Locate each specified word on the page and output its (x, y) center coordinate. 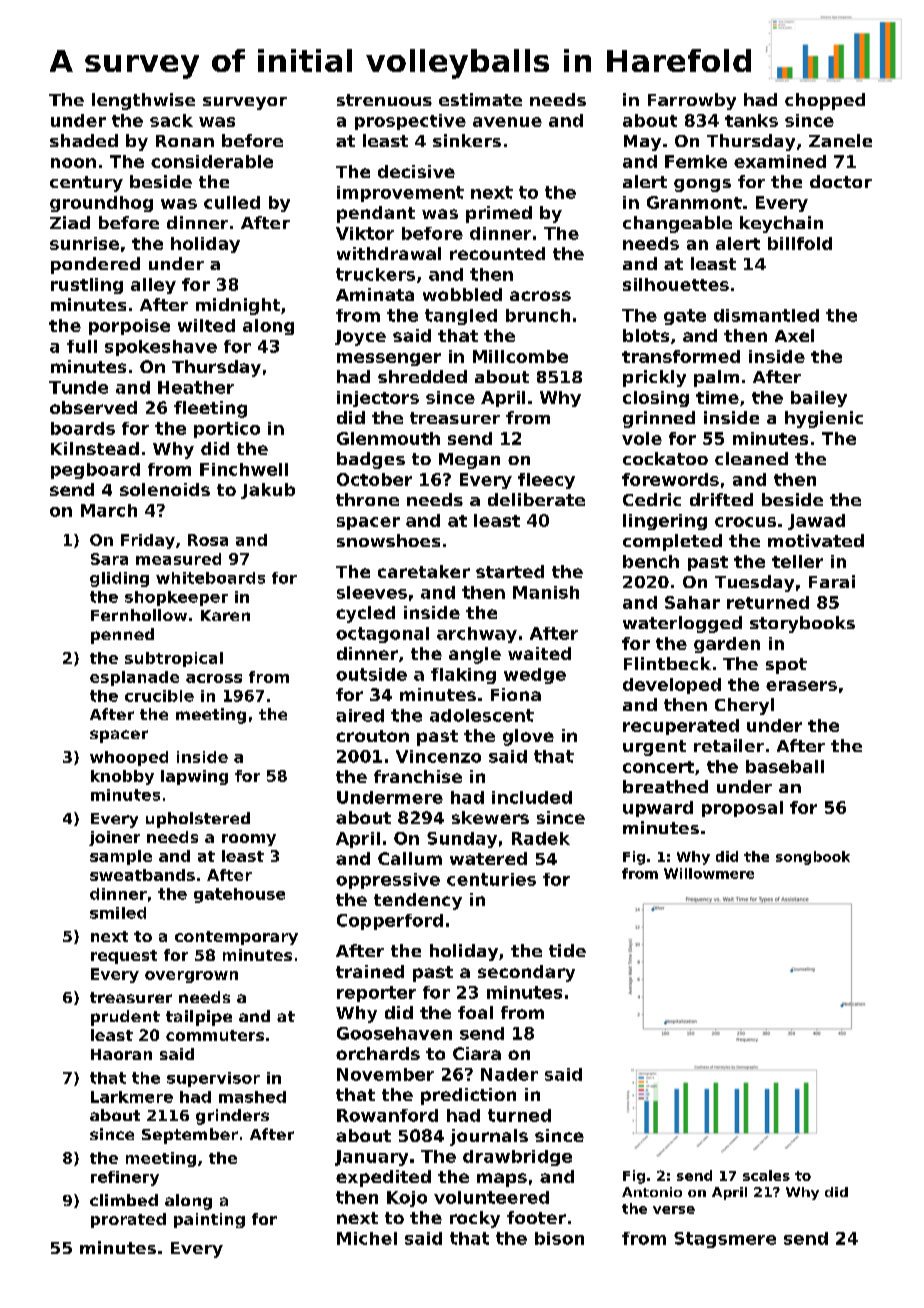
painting (209, 1220)
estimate (480, 99)
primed (499, 214)
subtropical (174, 659)
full (82, 346)
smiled (118, 913)
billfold (800, 243)
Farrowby (692, 101)
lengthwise (143, 101)
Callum (410, 858)
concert (658, 767)
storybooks (802, 624)
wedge (535, 676)
